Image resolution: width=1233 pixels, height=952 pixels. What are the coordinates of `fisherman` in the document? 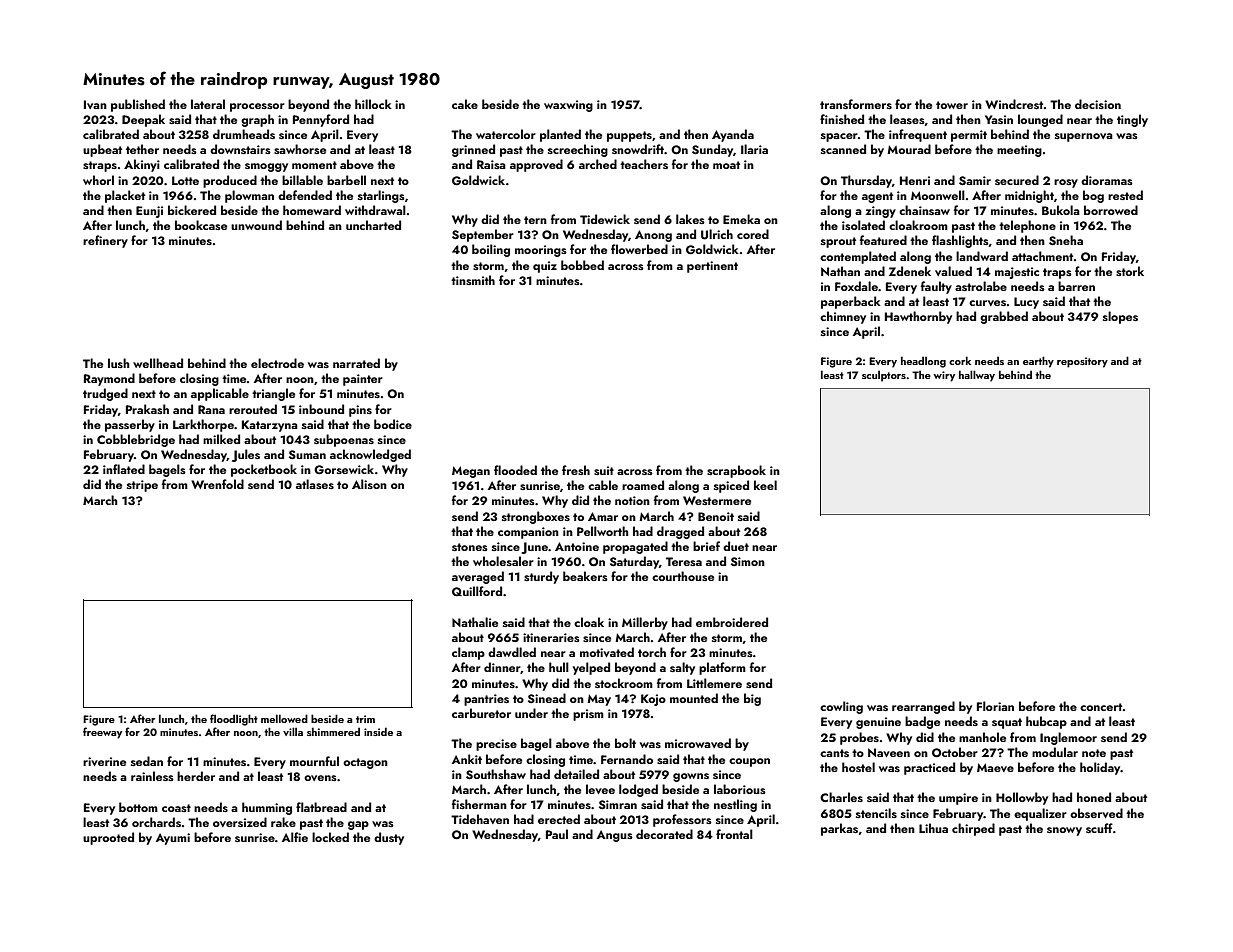 It's located at (479, 804).
